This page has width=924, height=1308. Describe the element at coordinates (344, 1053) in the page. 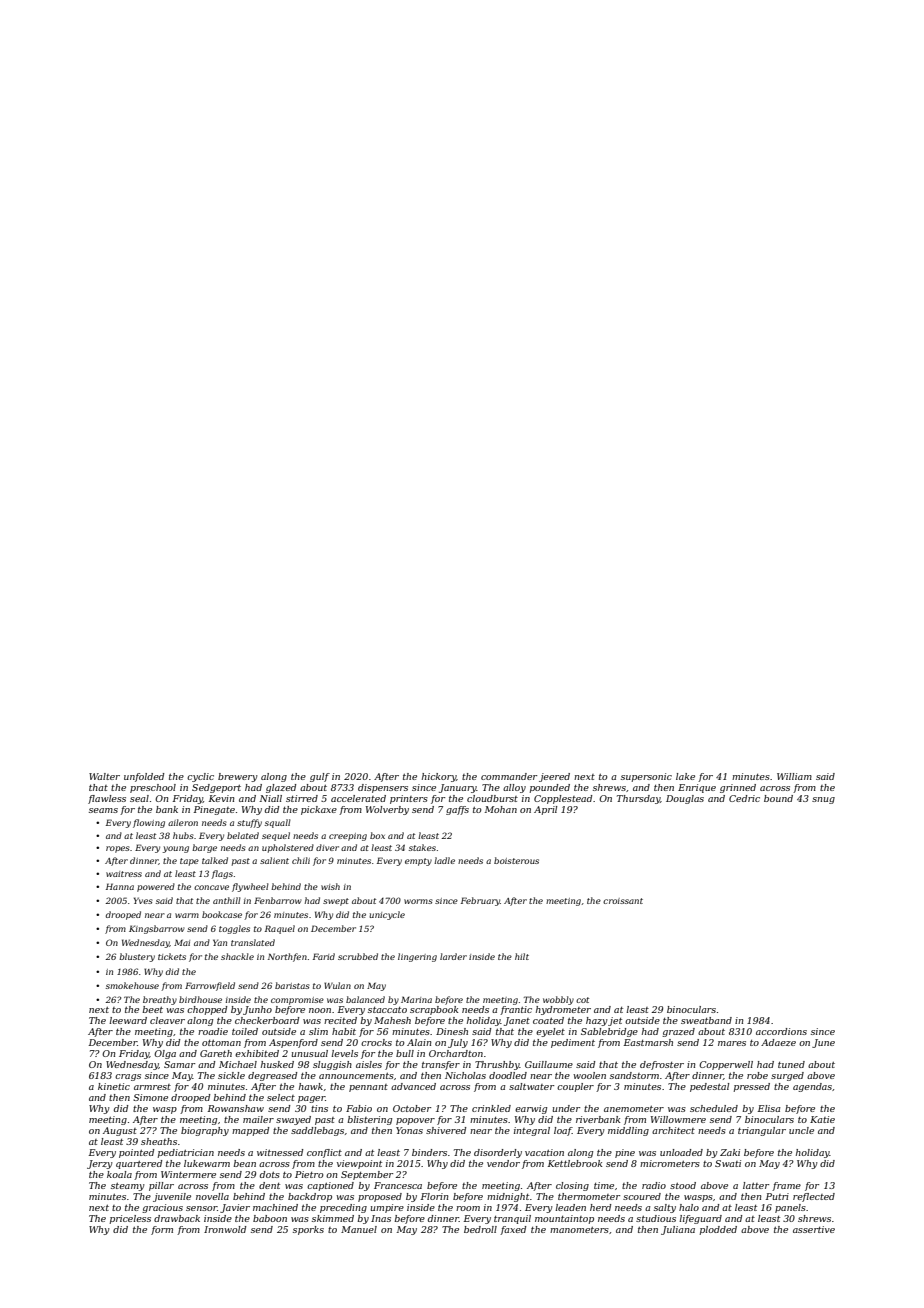

I see `levels` at that location.
